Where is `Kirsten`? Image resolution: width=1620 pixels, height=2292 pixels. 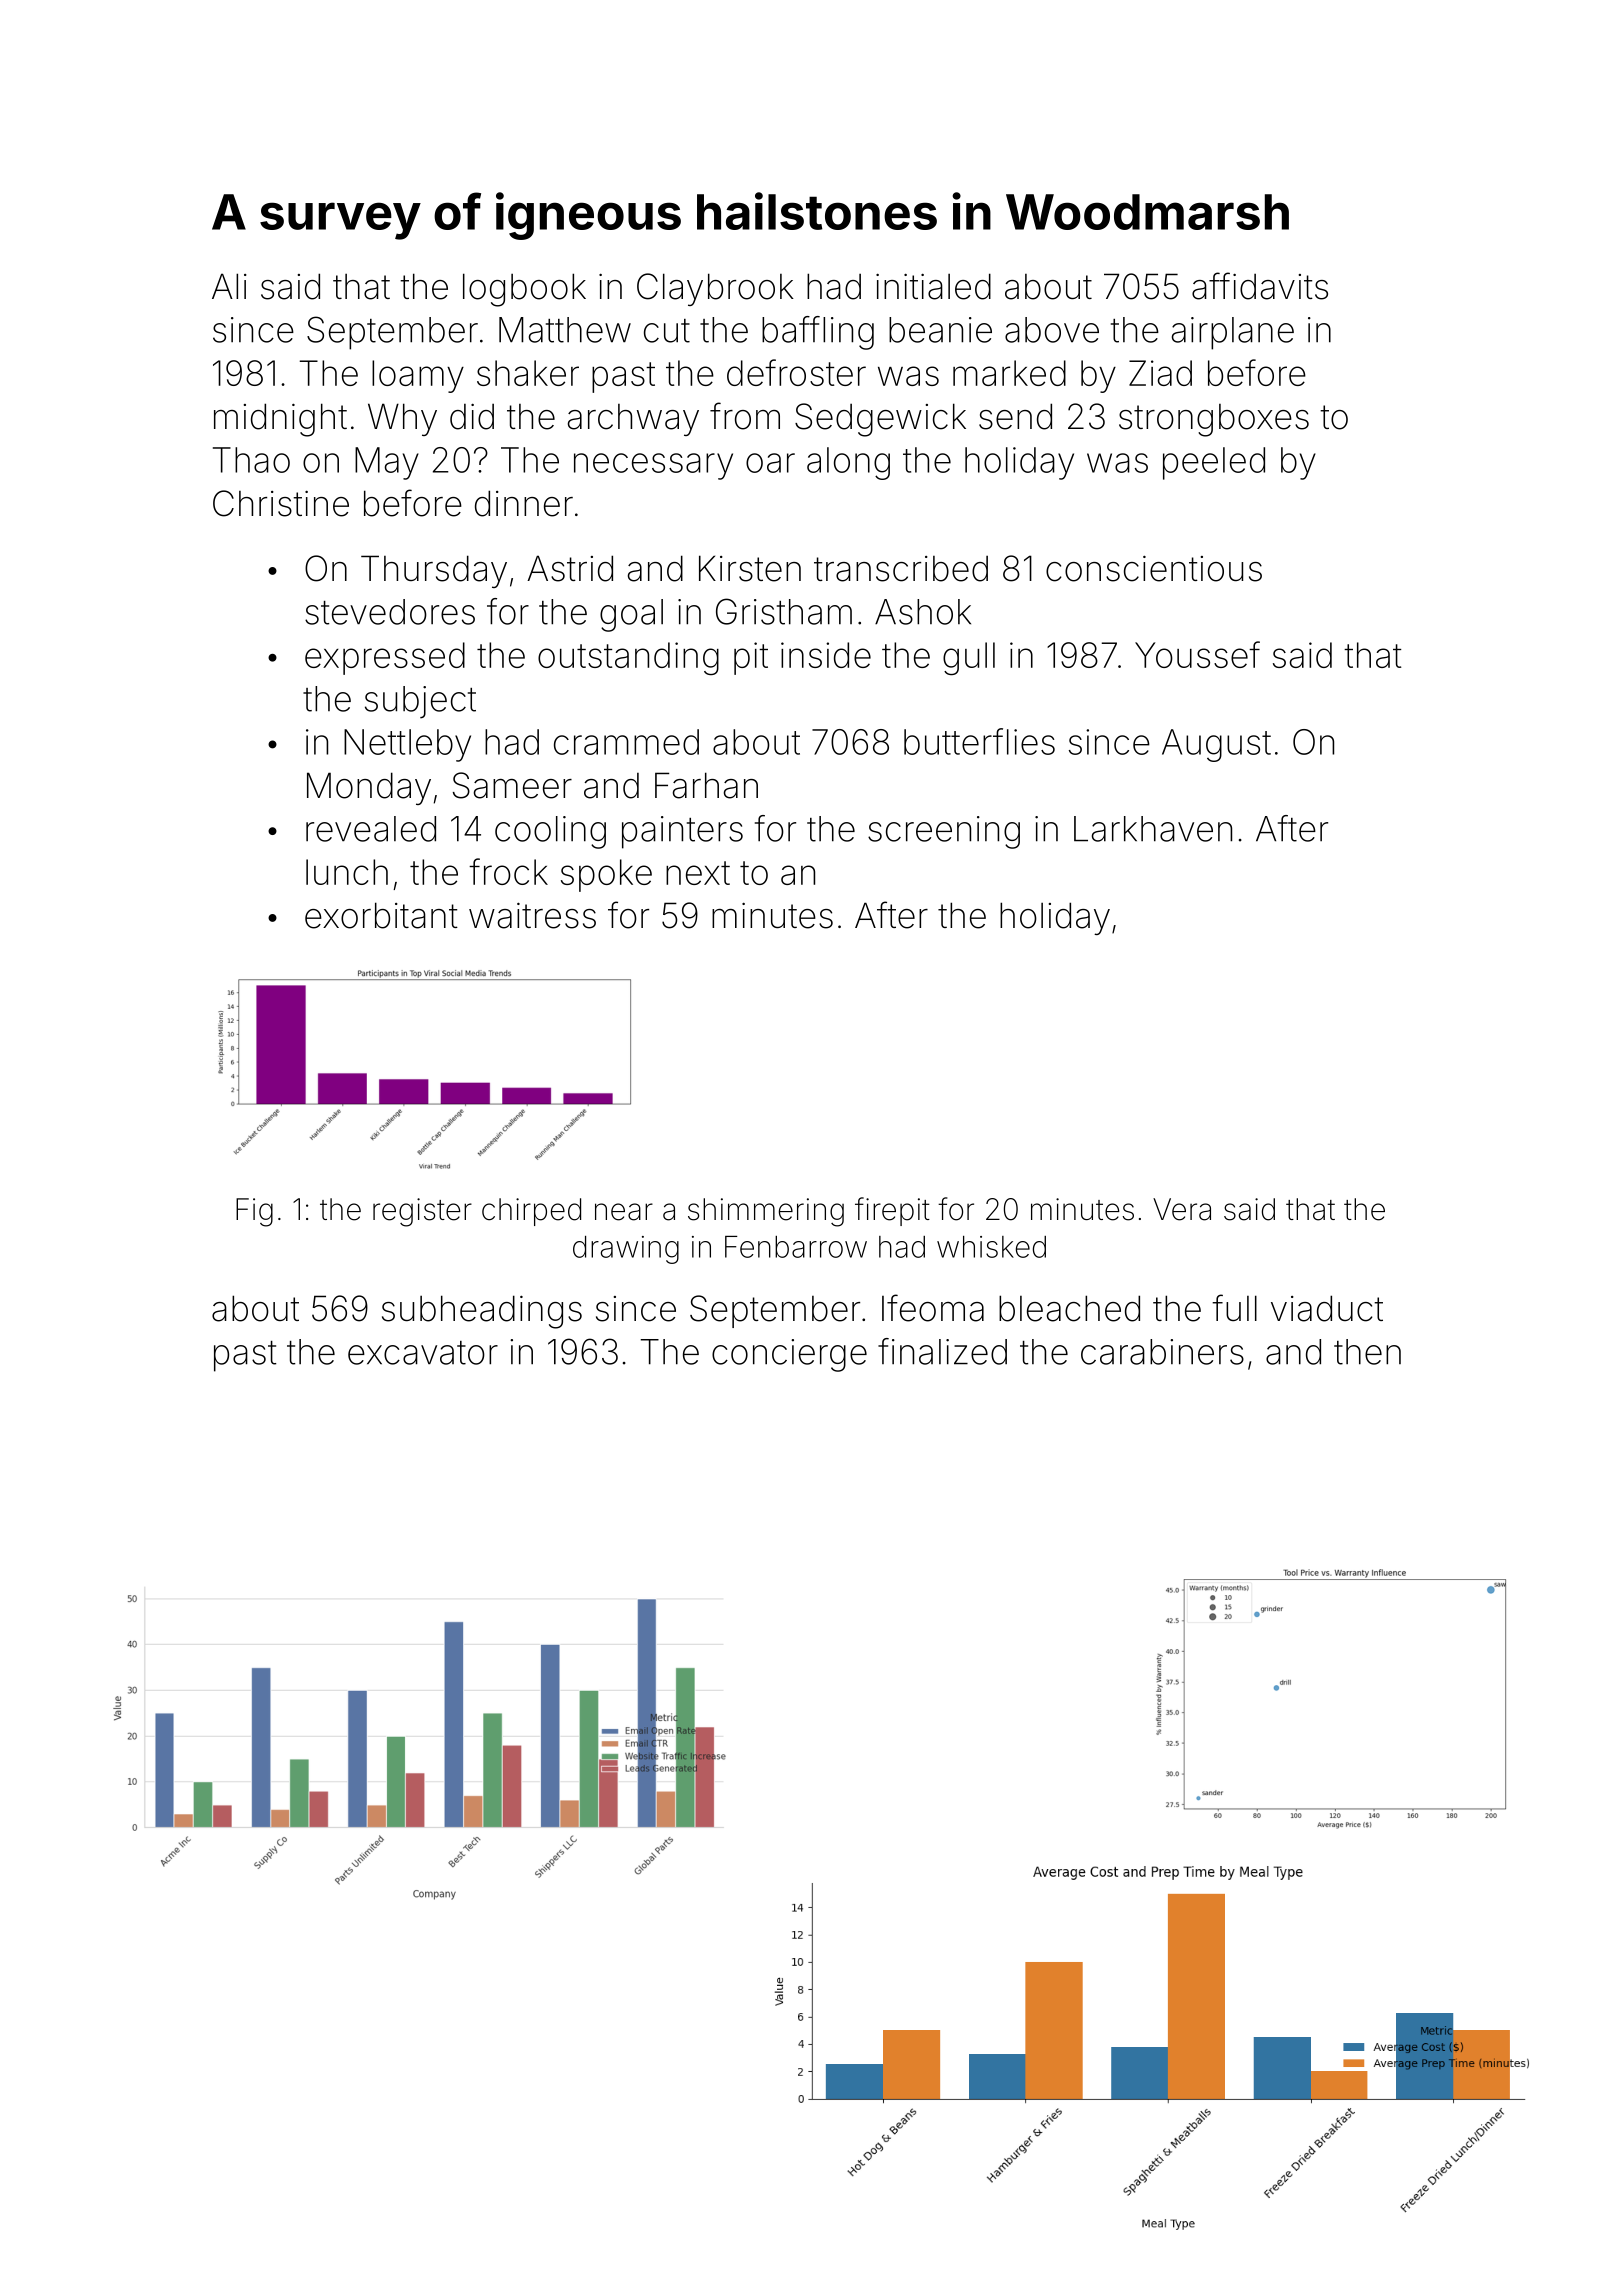 Kirsten is located at coordinates (750, 568).
